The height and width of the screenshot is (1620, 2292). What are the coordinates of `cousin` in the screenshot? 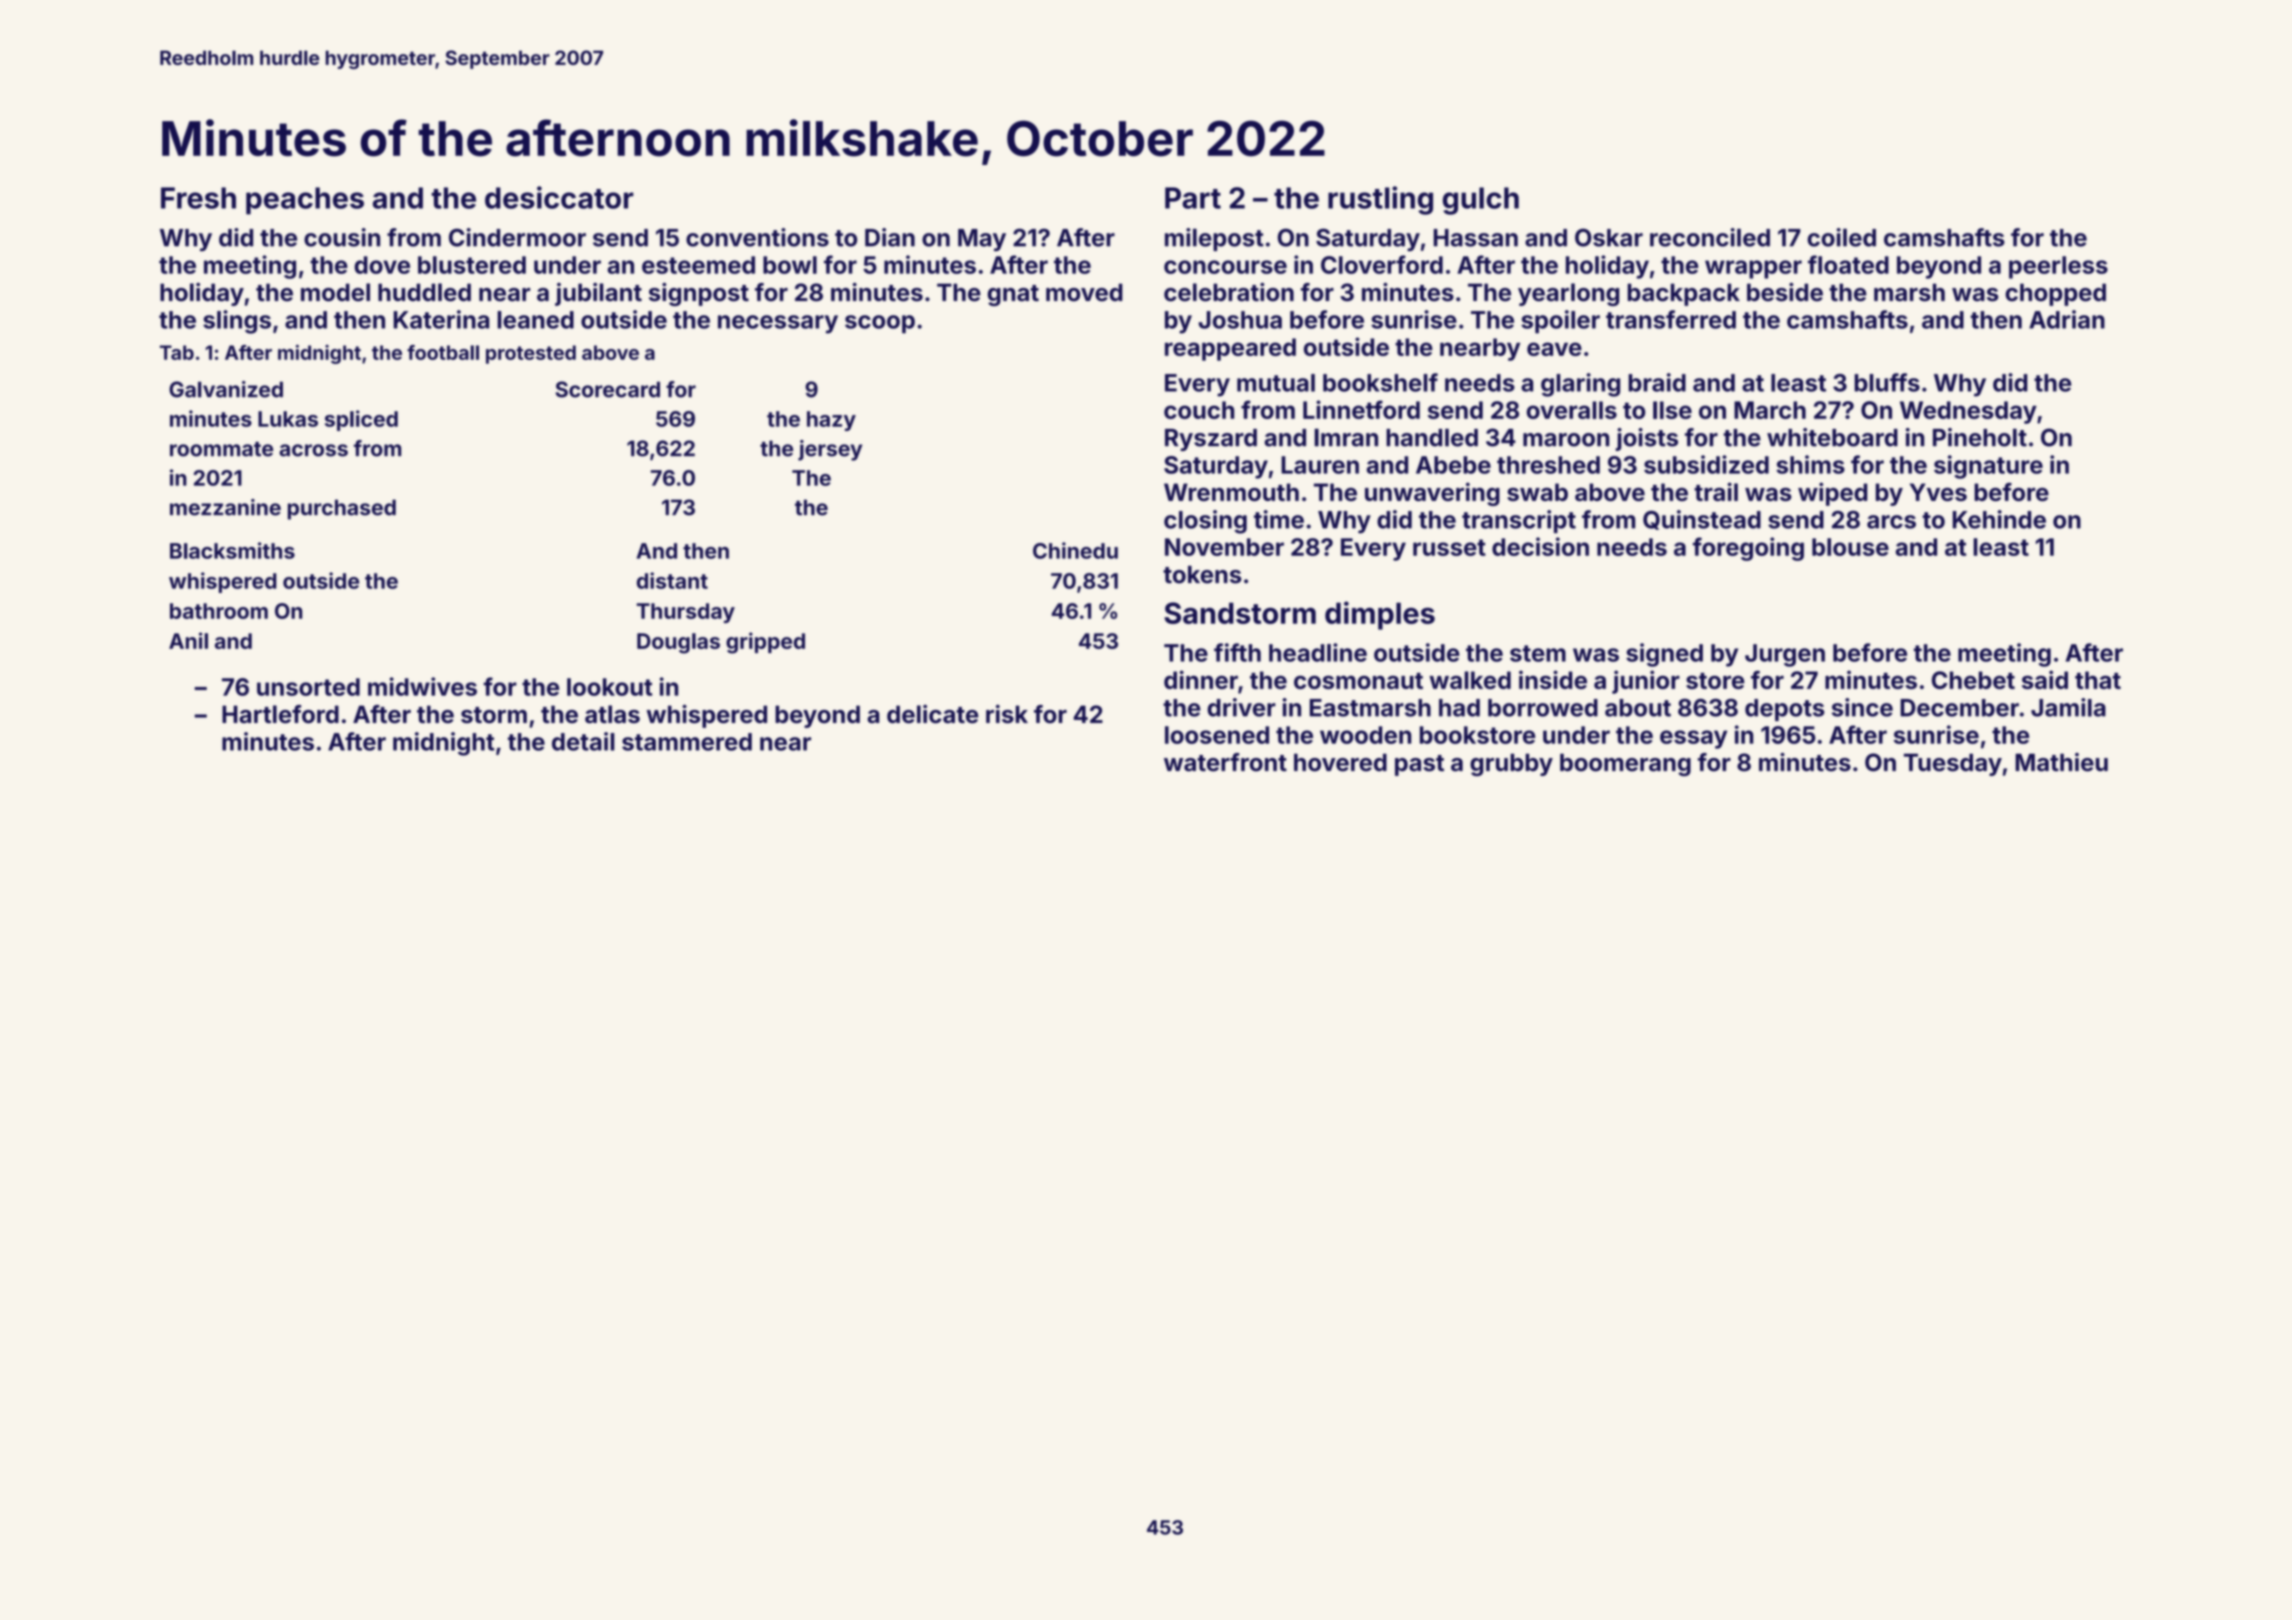 It's located at (342, 237).
